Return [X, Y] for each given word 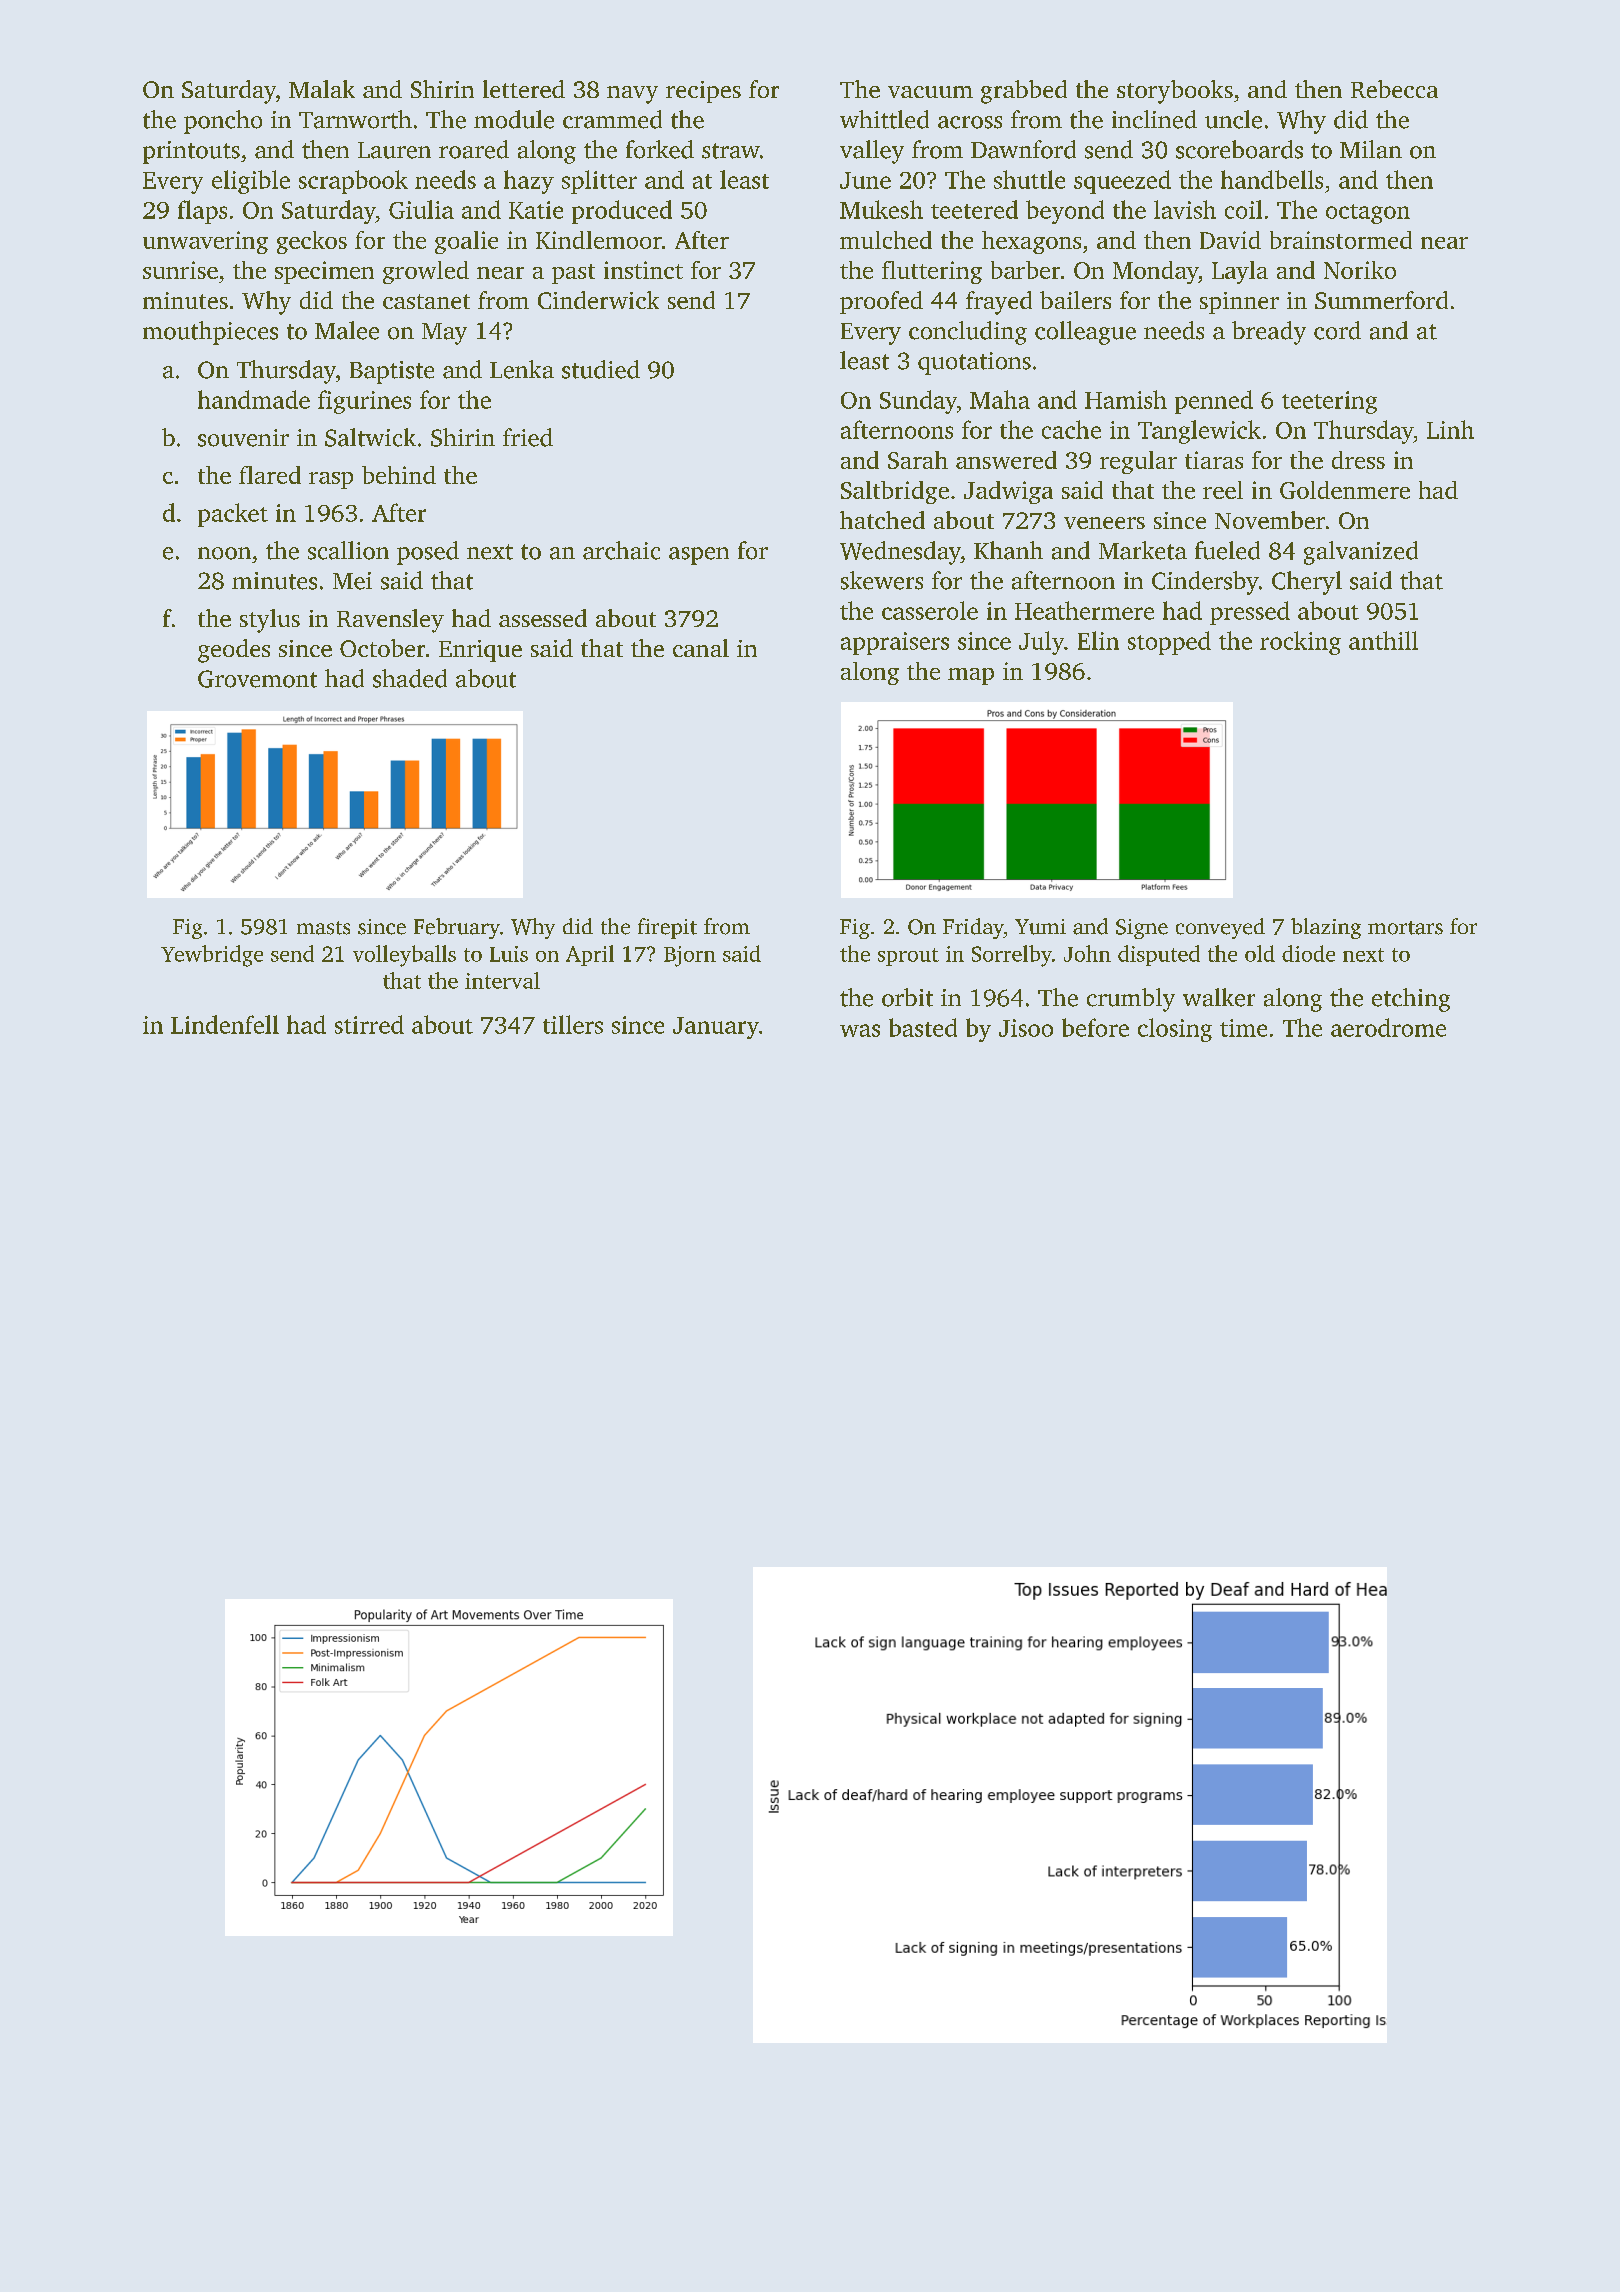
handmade [254, 399]
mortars [1405, 928]
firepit [667, 928]
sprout [908, 957]
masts [323, 928]
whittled [884, 119]
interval [502, 980]
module [514, 119]
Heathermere [1084, 610]
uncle [1233, 119]
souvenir [243, 438]
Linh [1450, 429]
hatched [882, 520]
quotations [974, 363]
